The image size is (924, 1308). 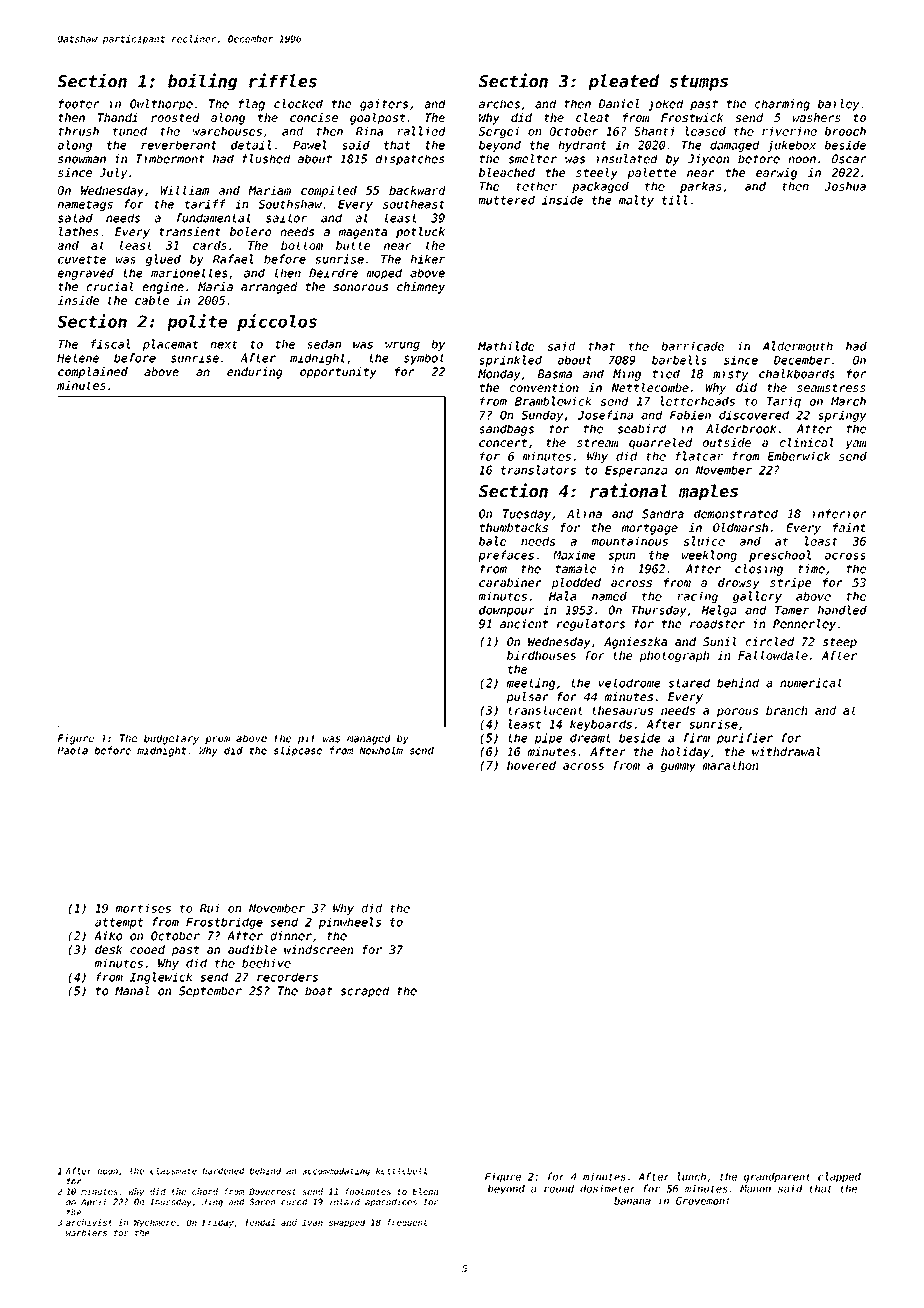 What do you see at coordinates (492, 541) in the document?
I see `bale` at bounding box center [492, 541].
